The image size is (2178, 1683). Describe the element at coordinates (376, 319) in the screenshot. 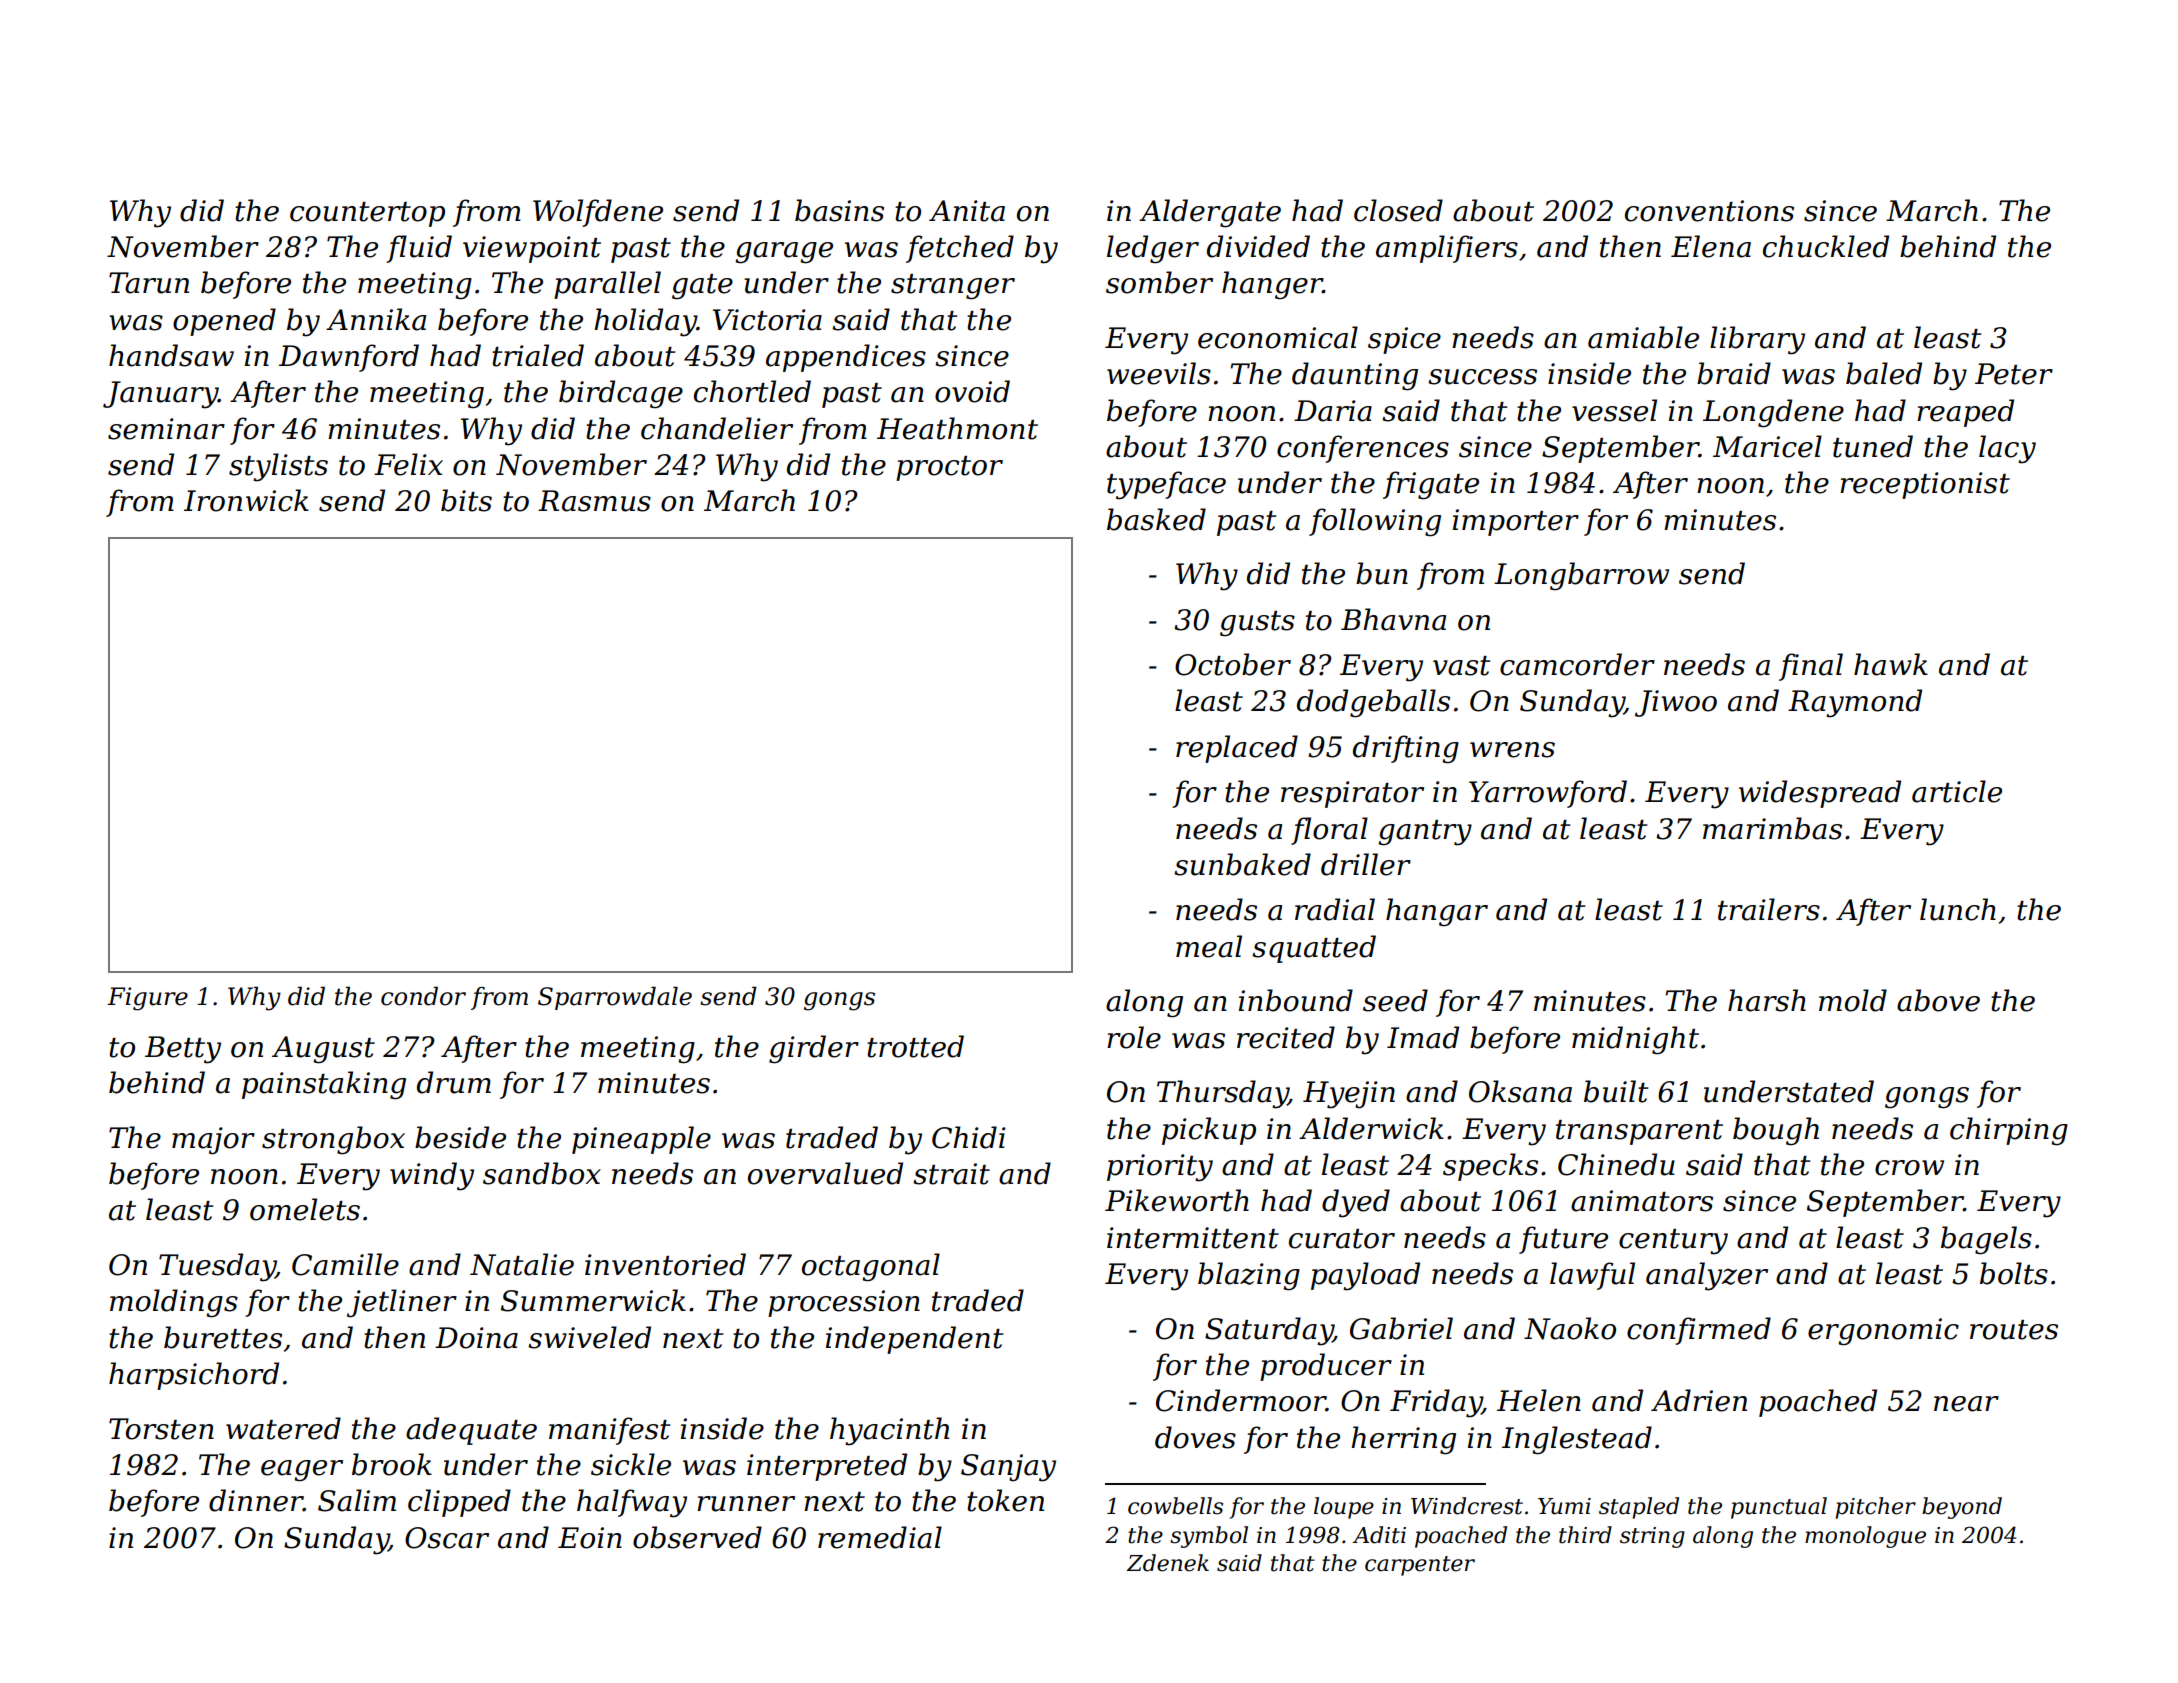

I see `Annika` at that location.
